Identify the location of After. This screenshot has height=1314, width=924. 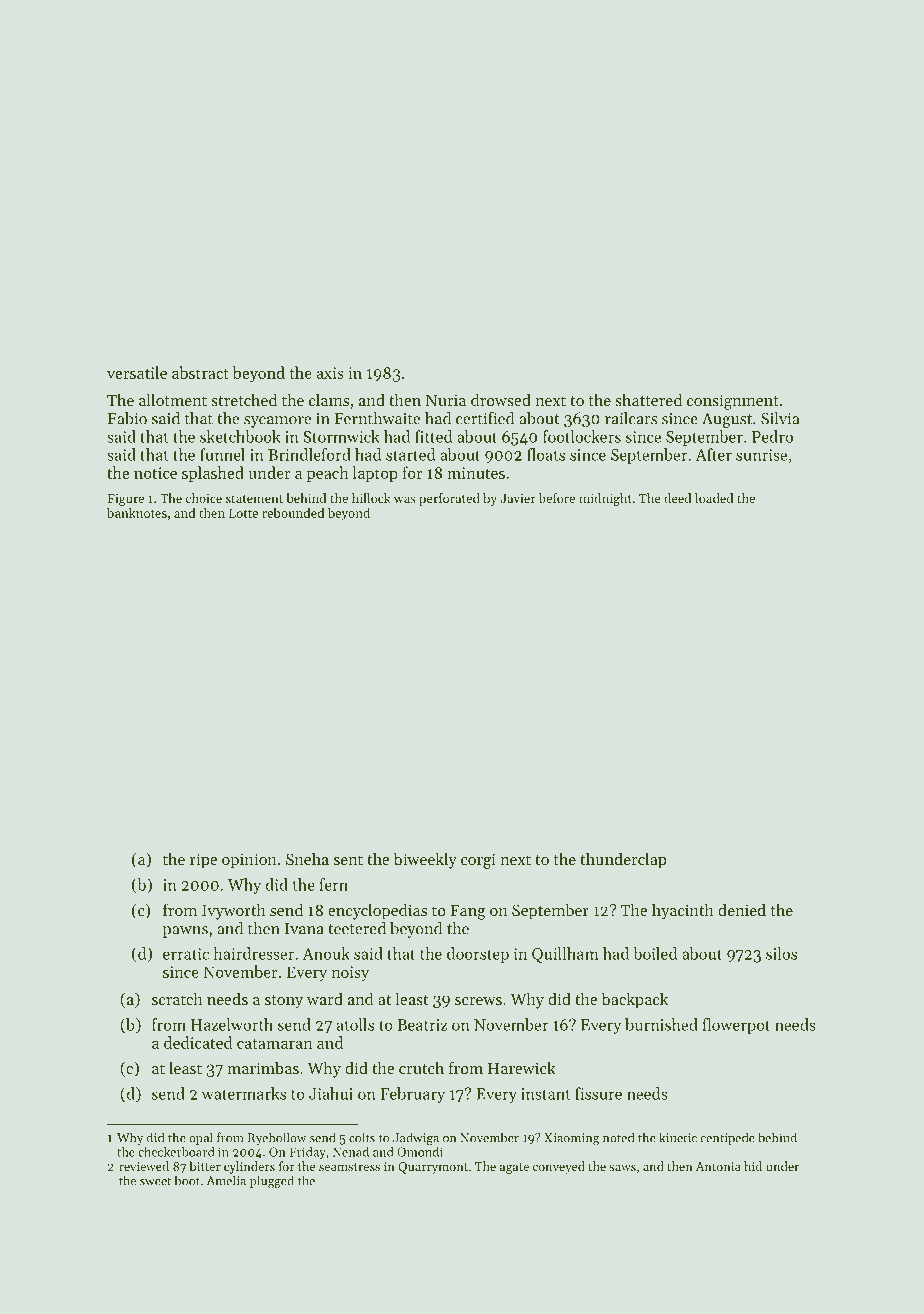
(714, 454).
